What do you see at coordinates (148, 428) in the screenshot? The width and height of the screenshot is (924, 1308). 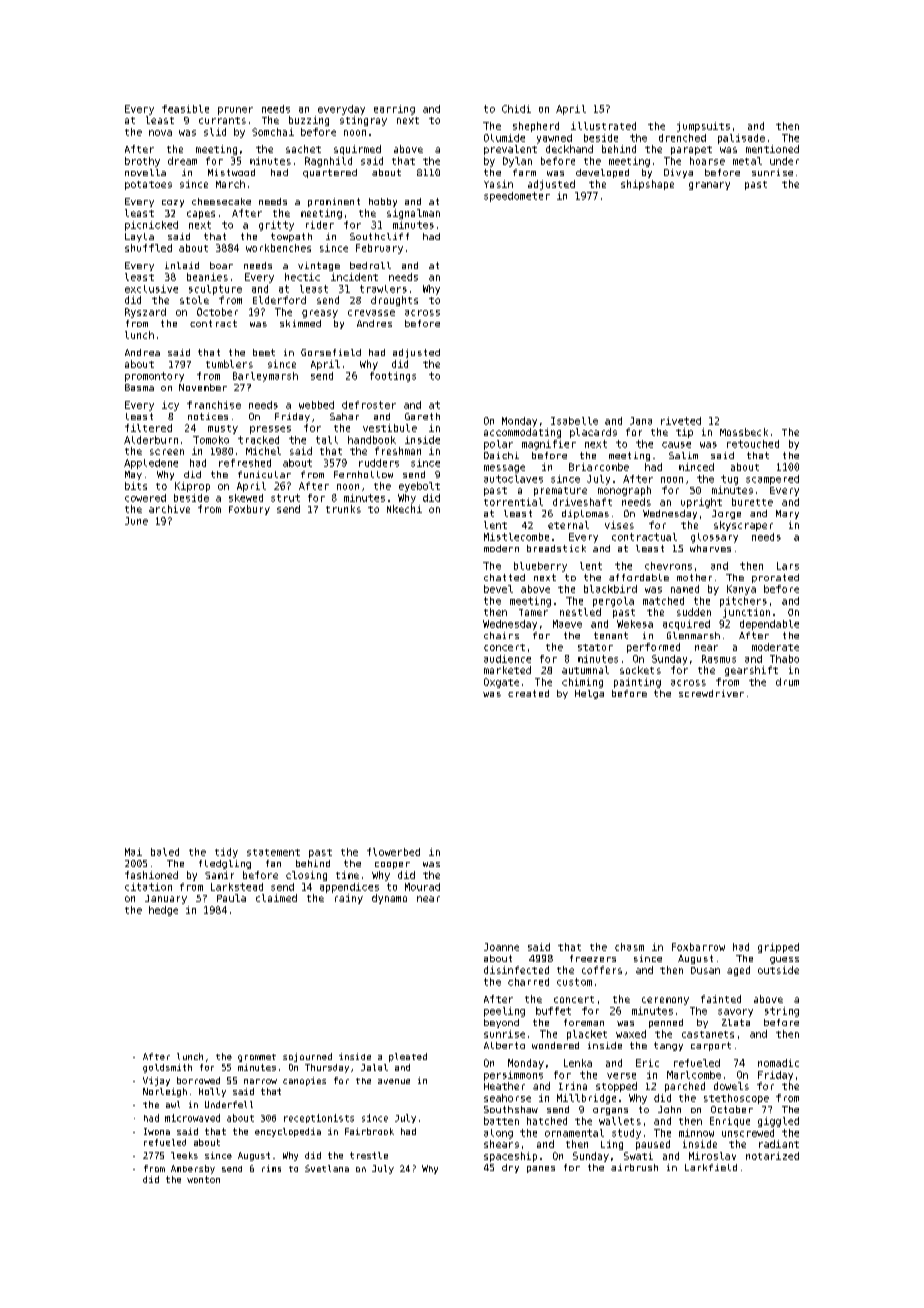 I see `filtered` at bounding box center [148, 428].
